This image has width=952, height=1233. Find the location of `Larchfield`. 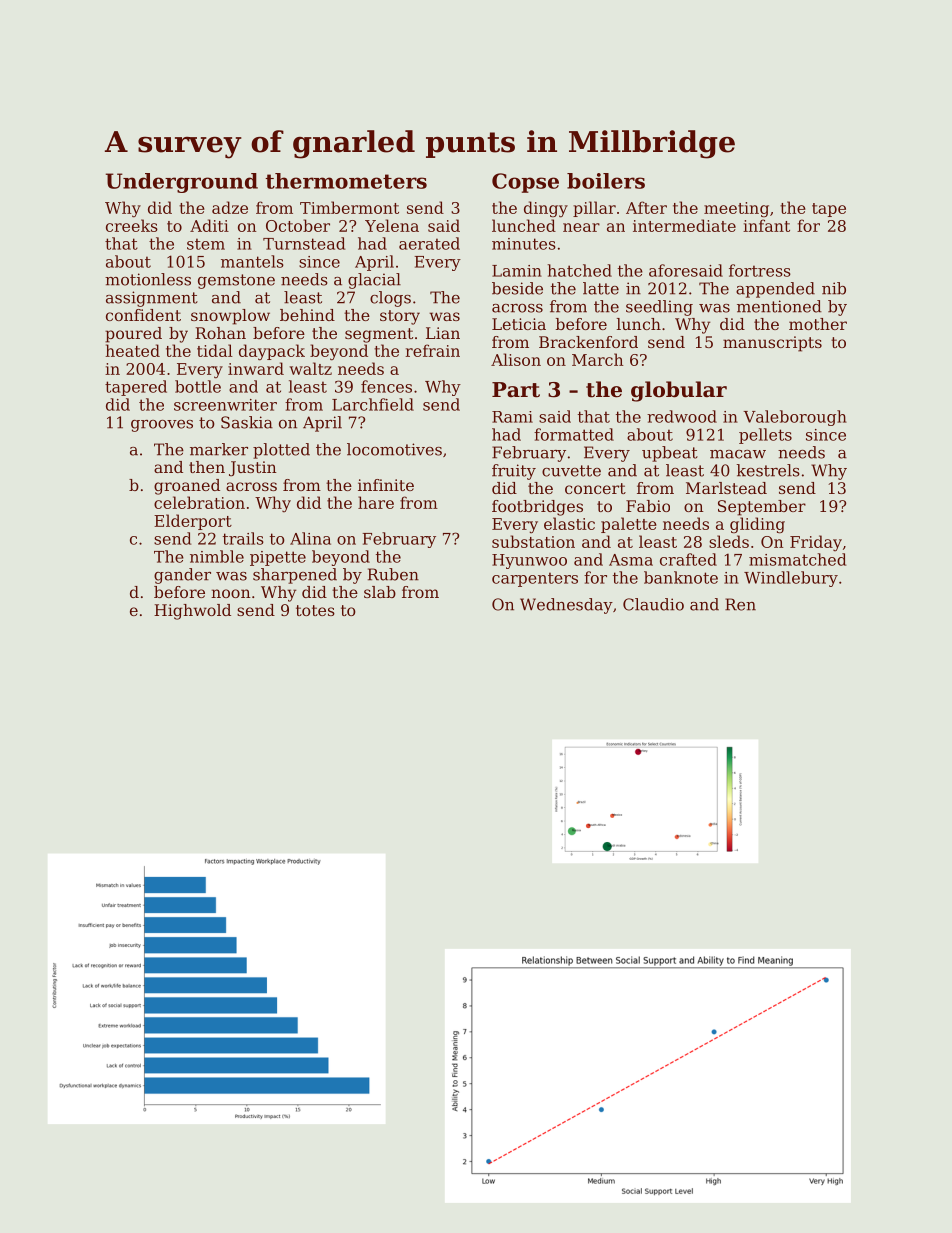

Larchfield is located at coordinates (373, 404).
